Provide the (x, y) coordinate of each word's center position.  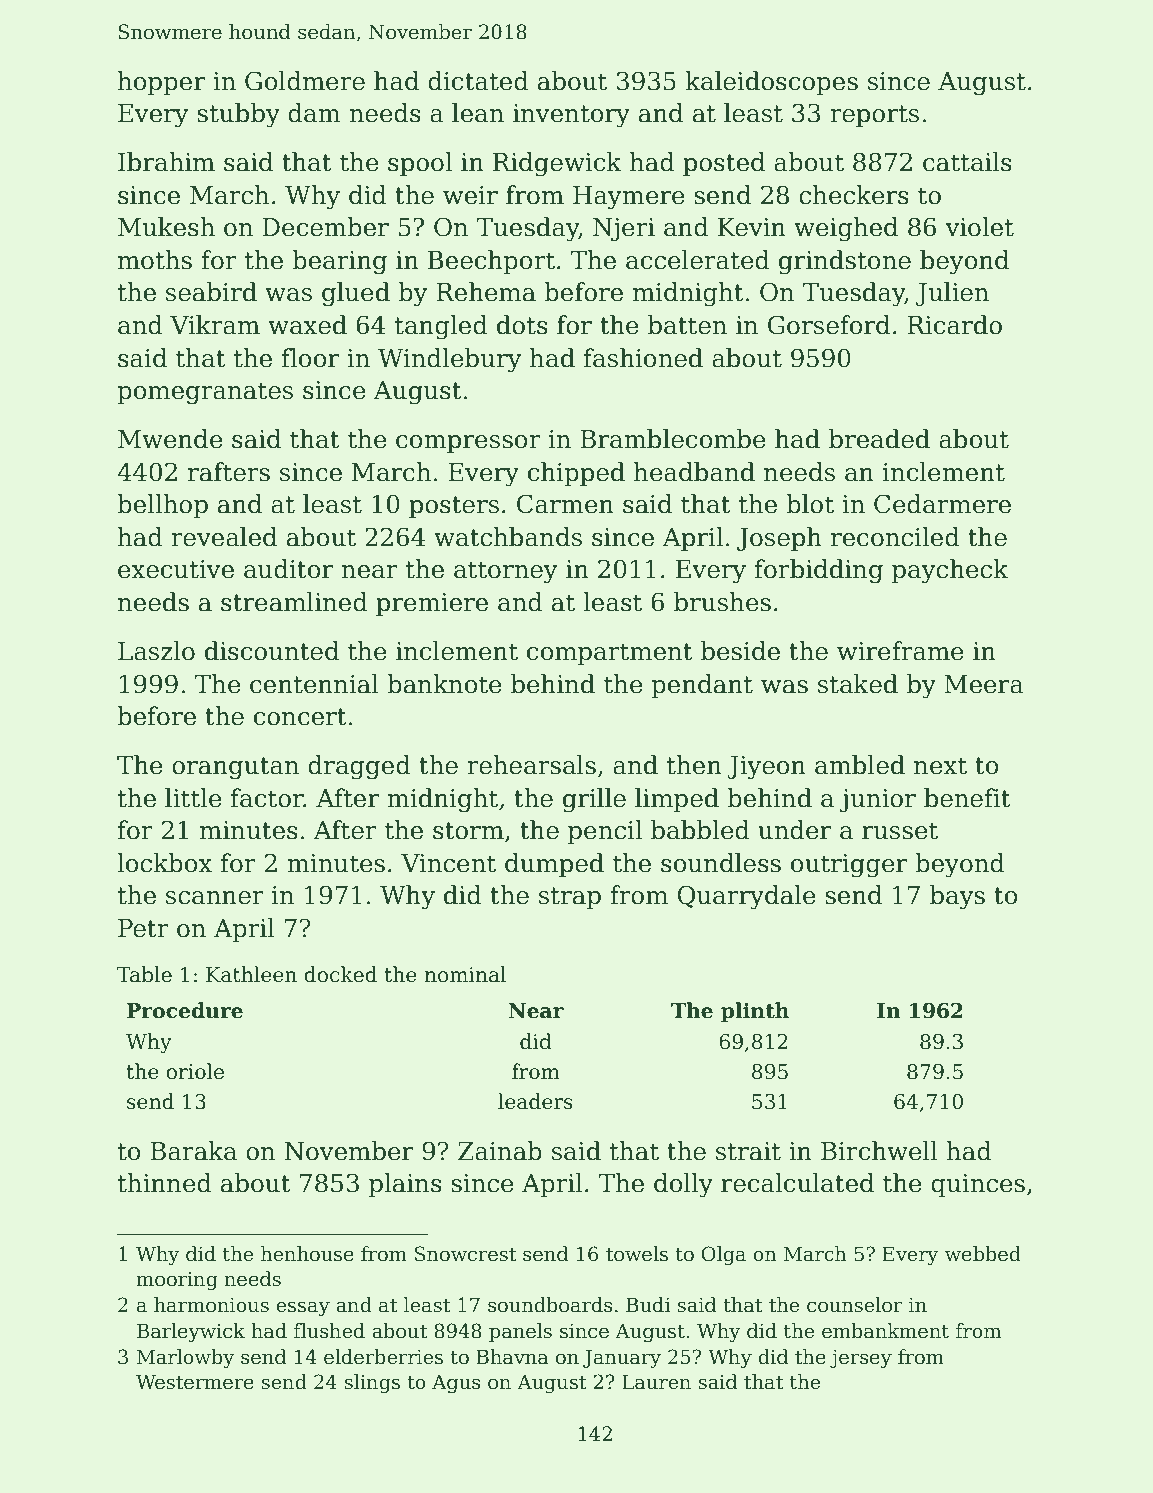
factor (267, 798)
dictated (478, 81)
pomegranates (205, 393)
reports (874, 116)
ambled (860, 765)
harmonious (211, 1305)
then (694, 765)
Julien (952, 294)
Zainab (500, 1151)
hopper (161, 83)
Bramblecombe (673, 439)
